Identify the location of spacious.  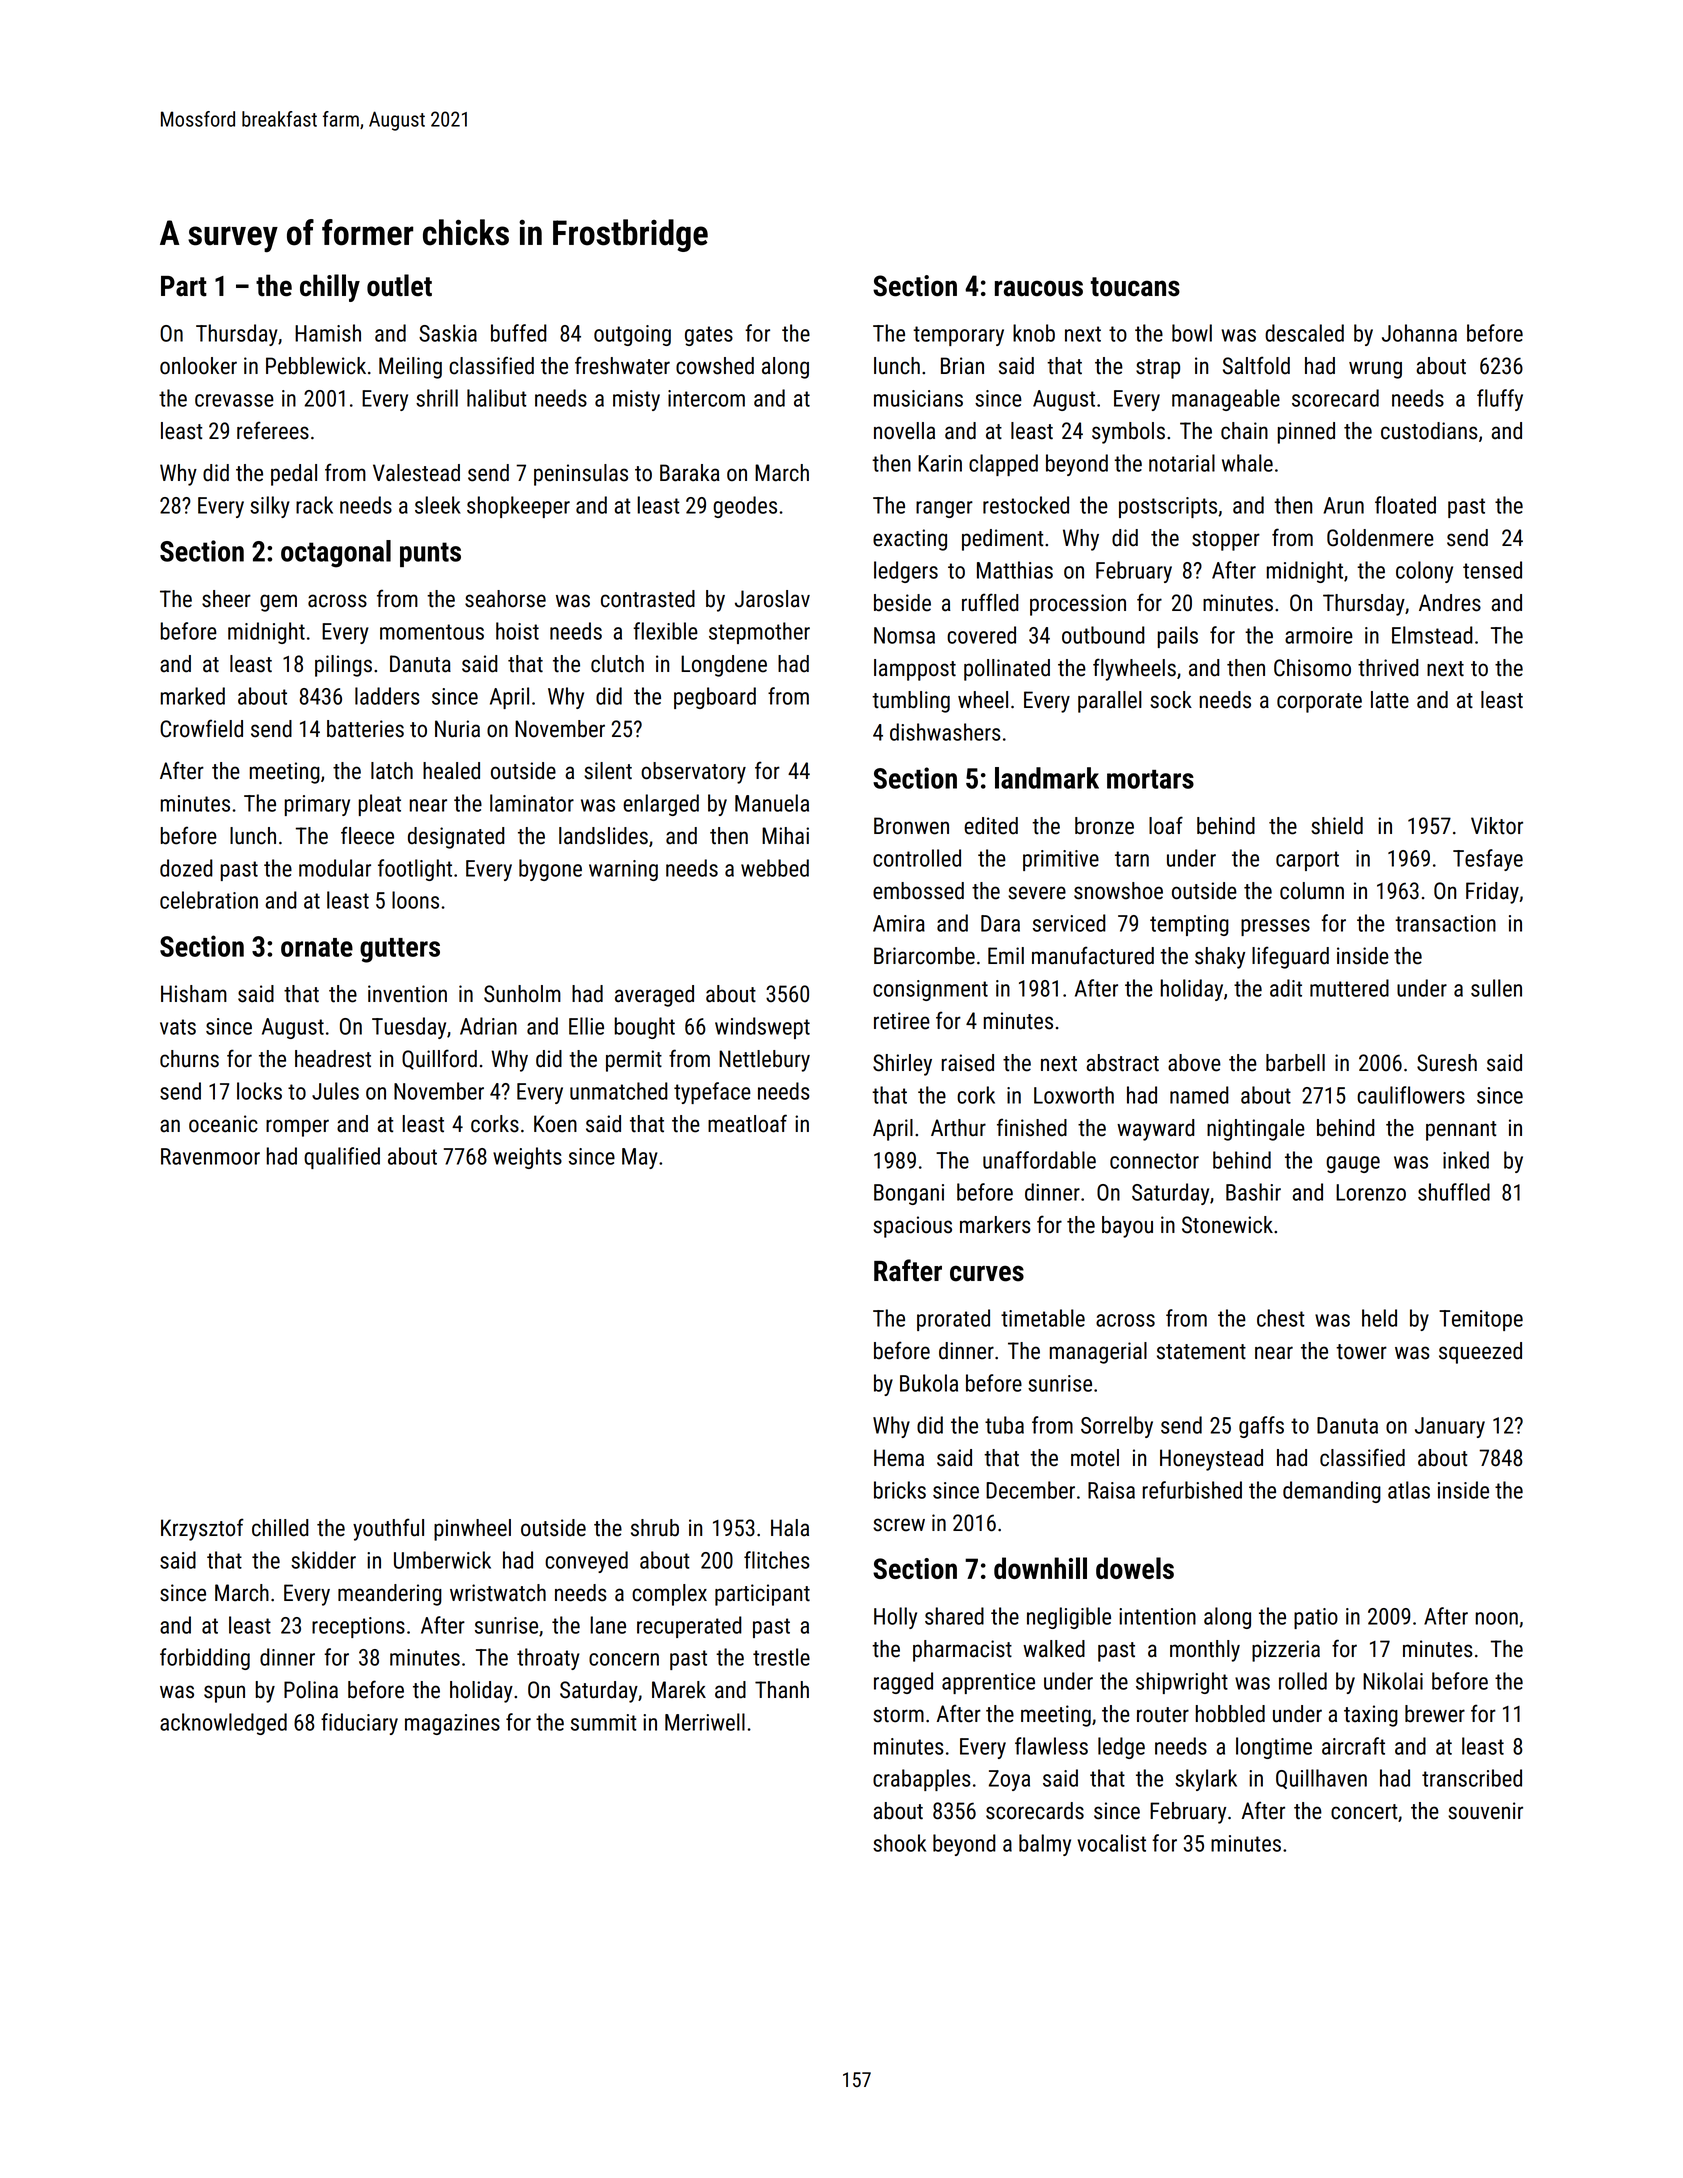
(912, 1227).
